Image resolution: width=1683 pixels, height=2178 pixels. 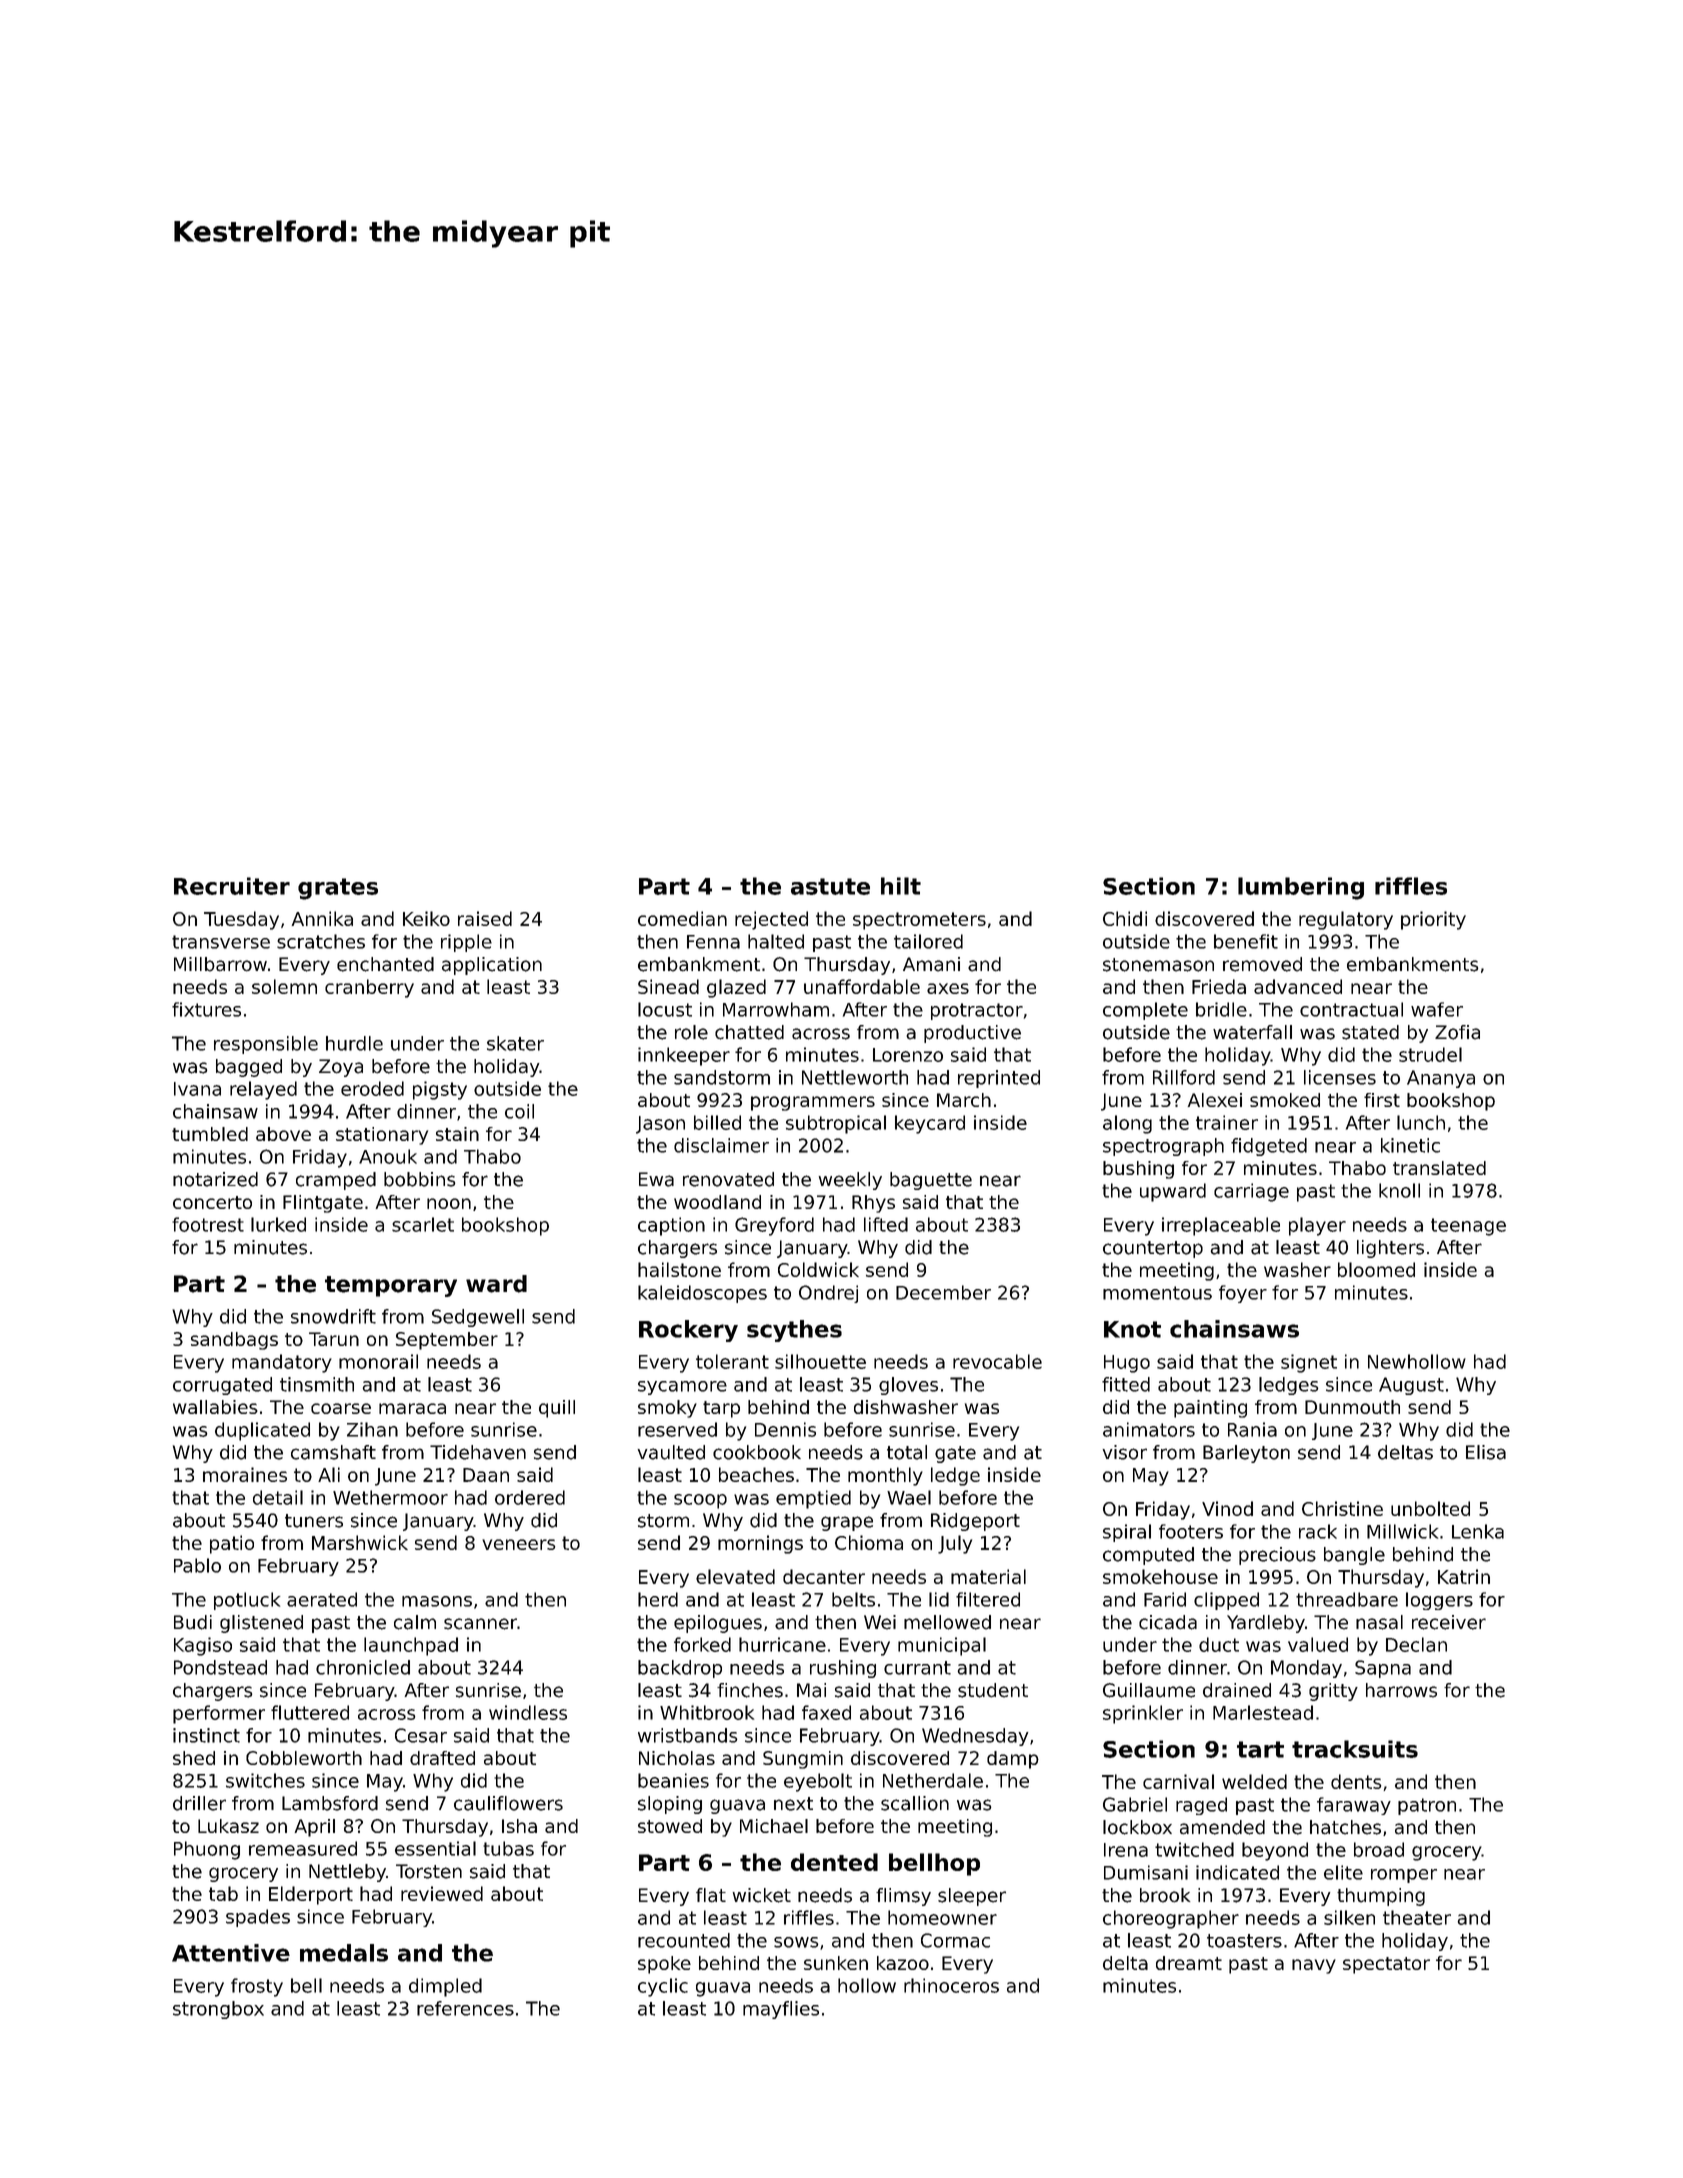 What do you see at coordinates (478, 1318) in the document?
I see `Sedgewell` at bounding box center [478, 1318].
